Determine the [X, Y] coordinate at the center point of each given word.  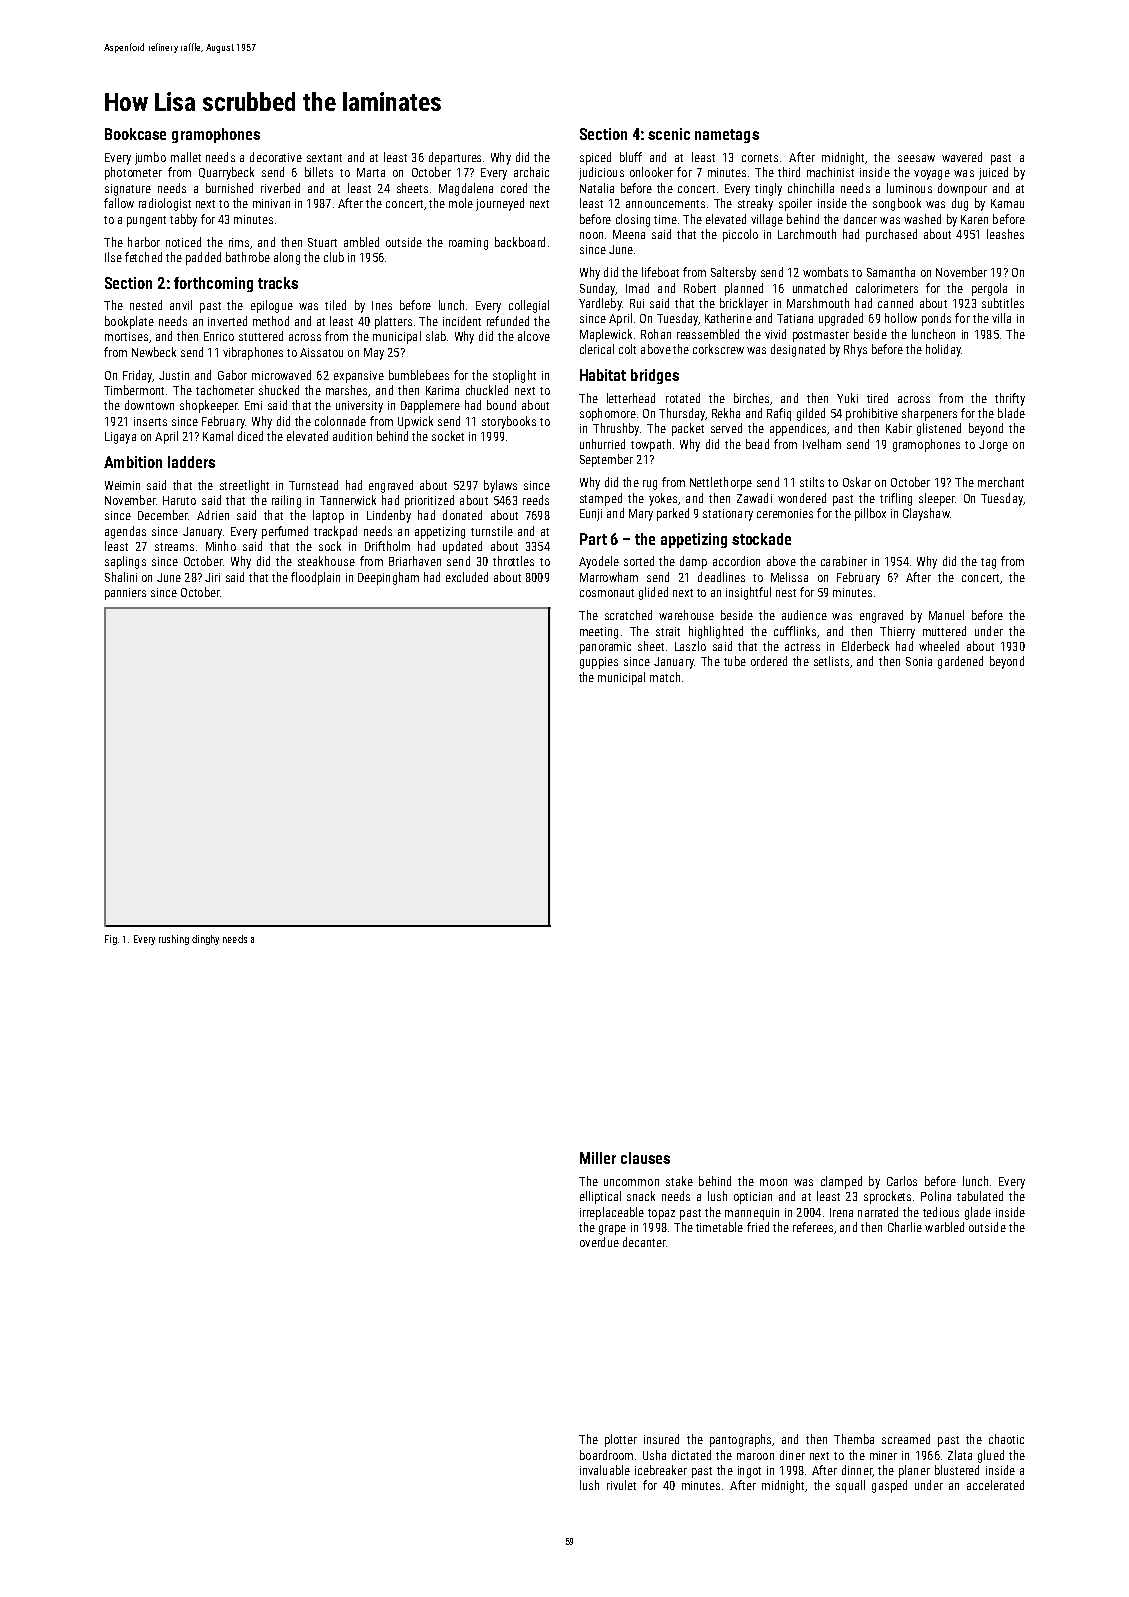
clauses [645, 1158]
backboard [520, 242]
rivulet [621, 1485]
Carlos [902, 1181]
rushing [174, 940]
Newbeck [154, 352]
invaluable [605, 1470]
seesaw [916, 158]
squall [850, 1486]
